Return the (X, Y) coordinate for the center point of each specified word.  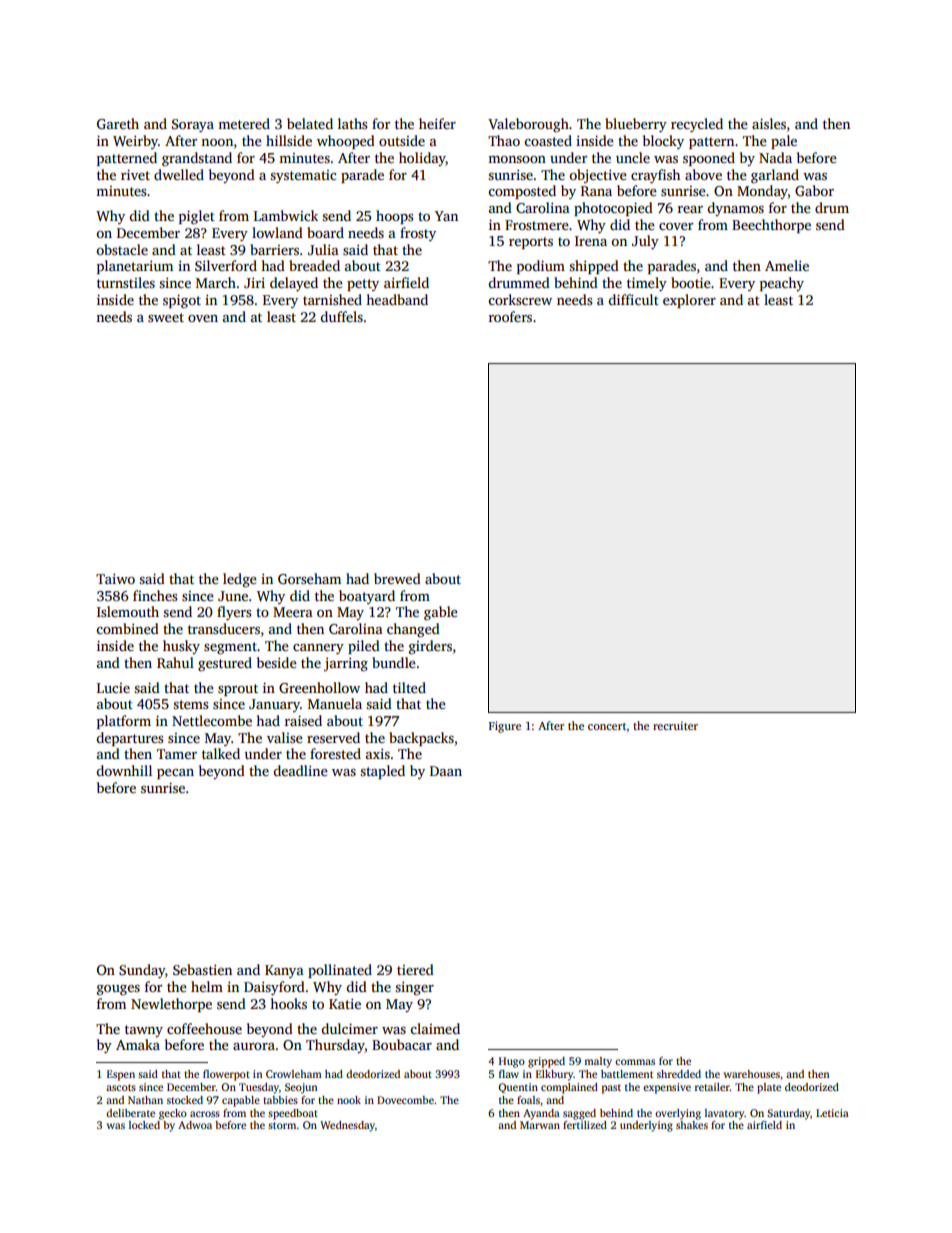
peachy (782, 284)
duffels (341, 316)
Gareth (118, 123)
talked (221, 753)
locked (144, 1125)
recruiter (675, 725)
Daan (446, 771)
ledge (240, 580)
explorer (689, 301)
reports (531, 243)
